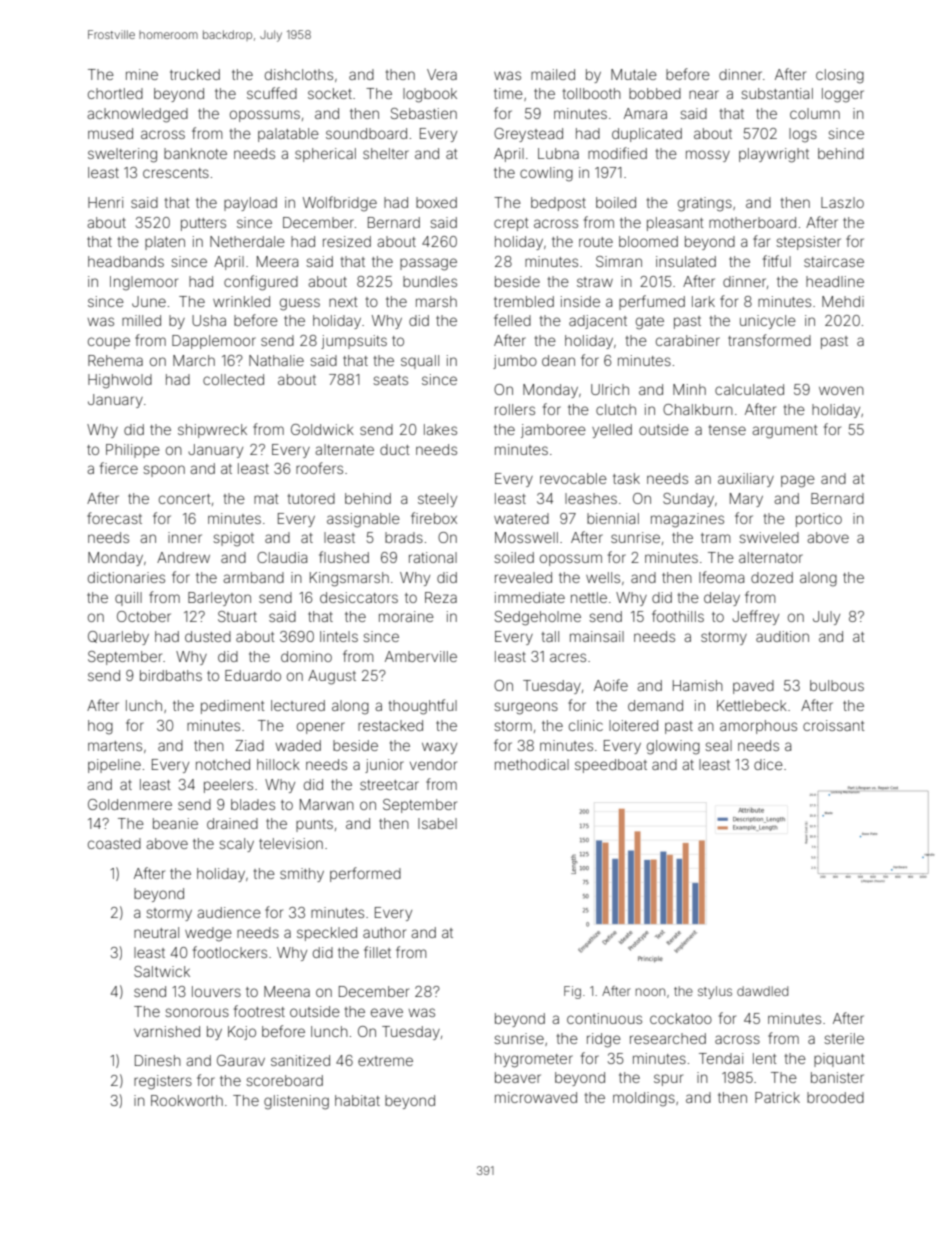 The height and width of the image is (1233, 952). I want to click on varnished, so click(167, 1031).
